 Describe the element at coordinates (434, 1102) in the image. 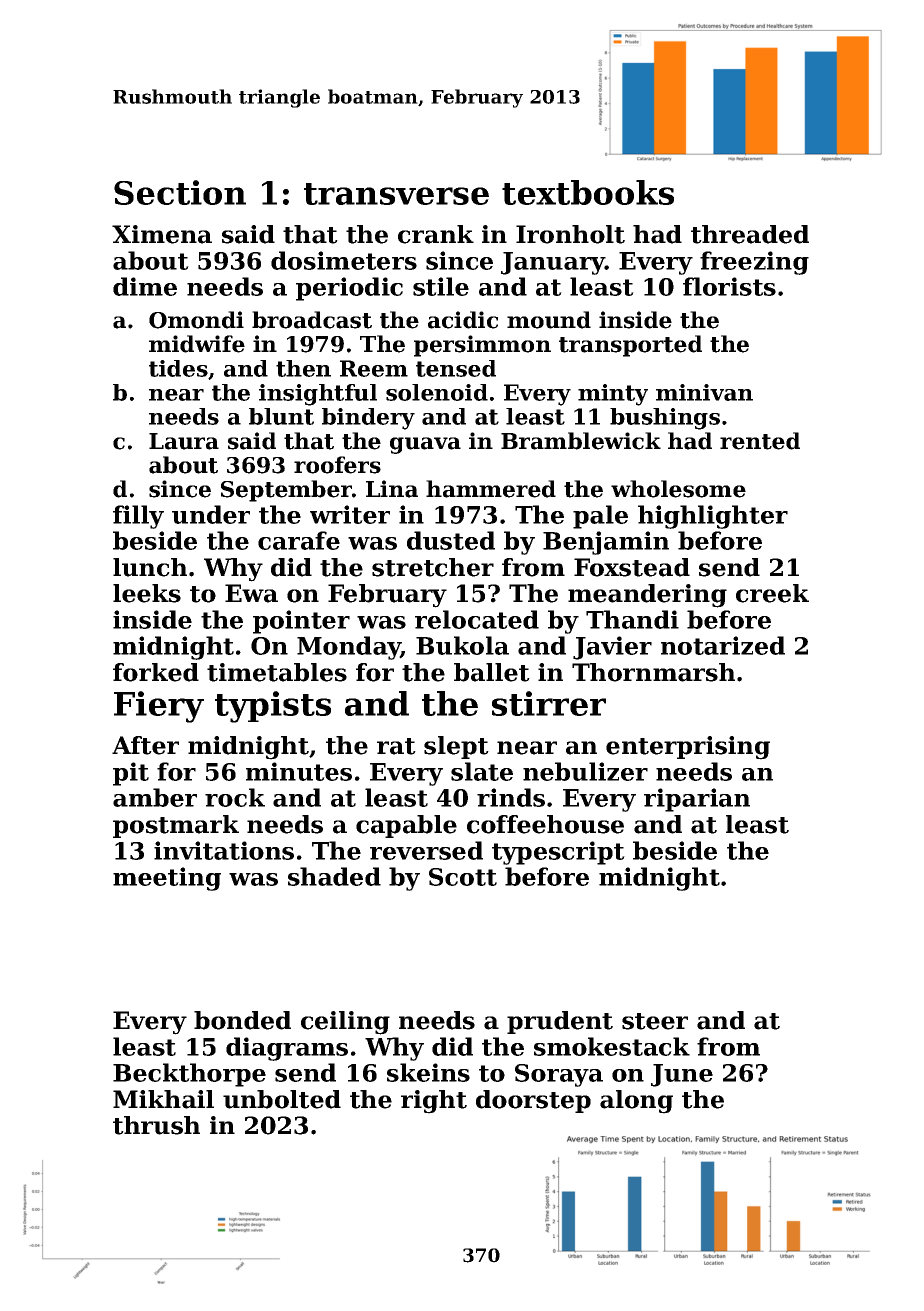

I see `right` at that location.
